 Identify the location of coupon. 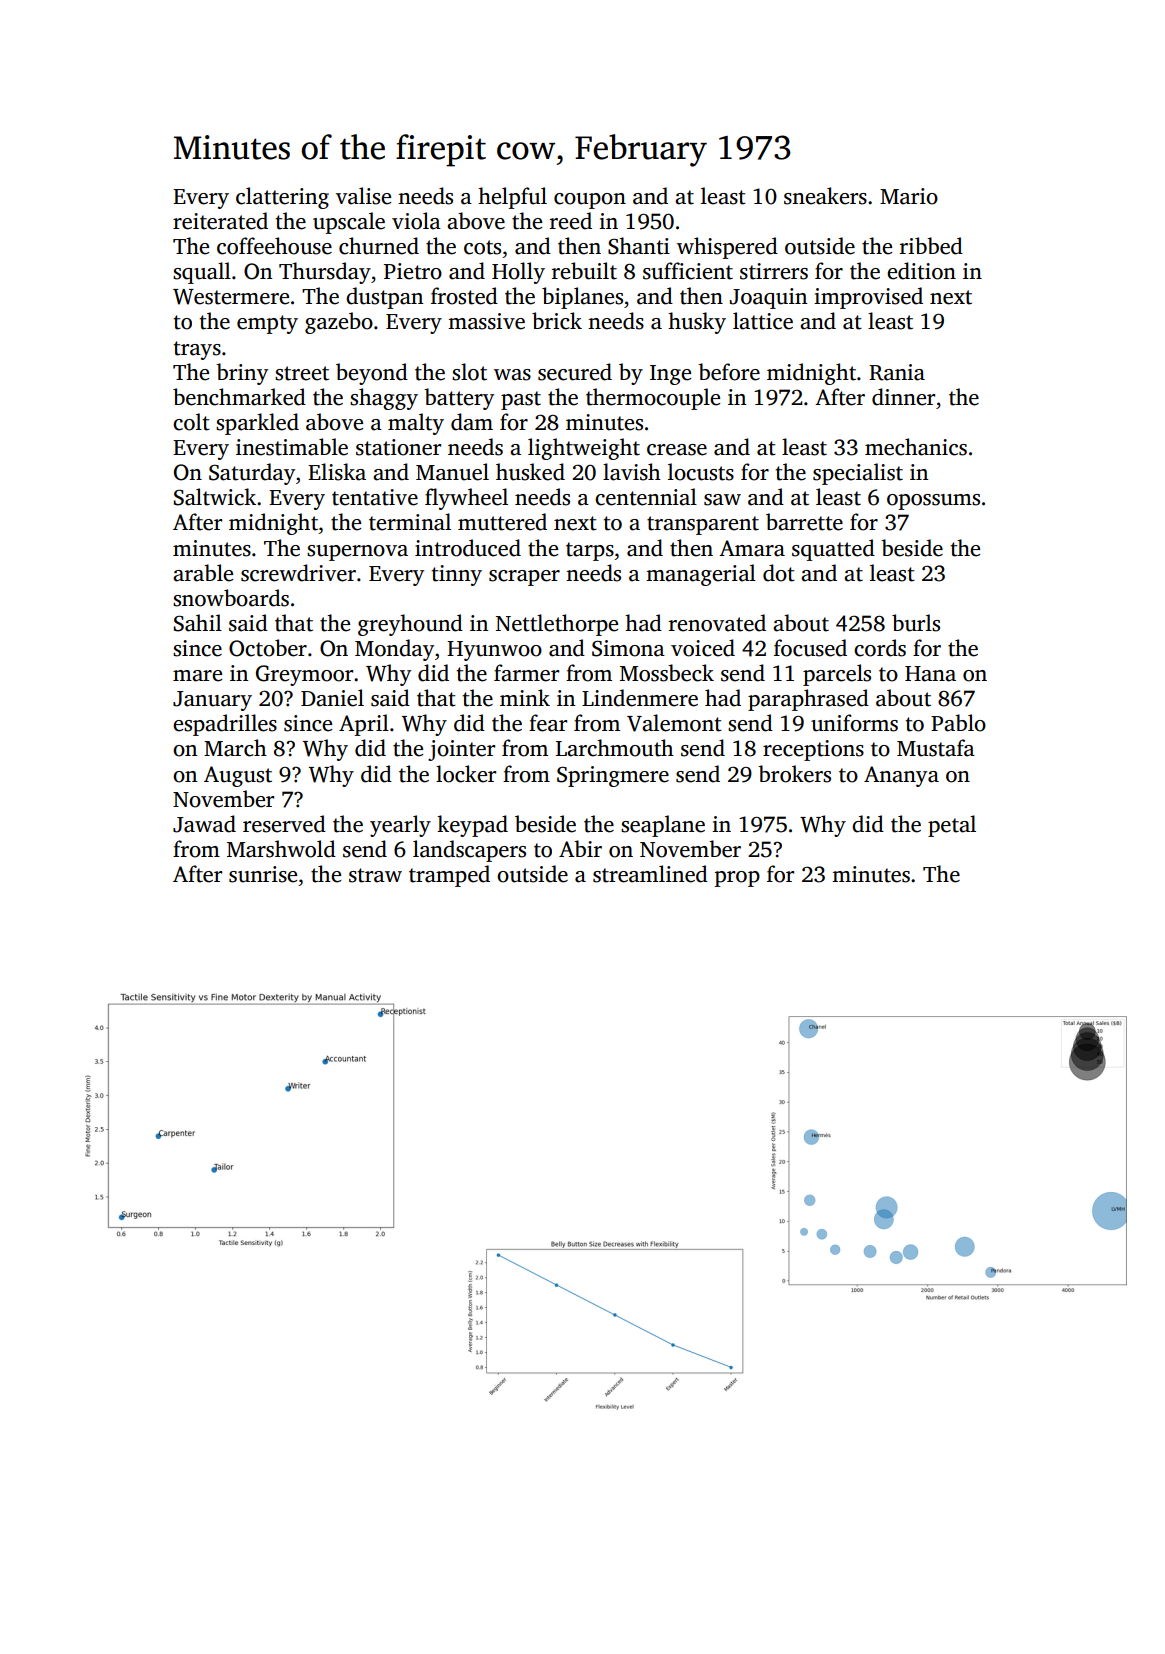
(590, 201).
